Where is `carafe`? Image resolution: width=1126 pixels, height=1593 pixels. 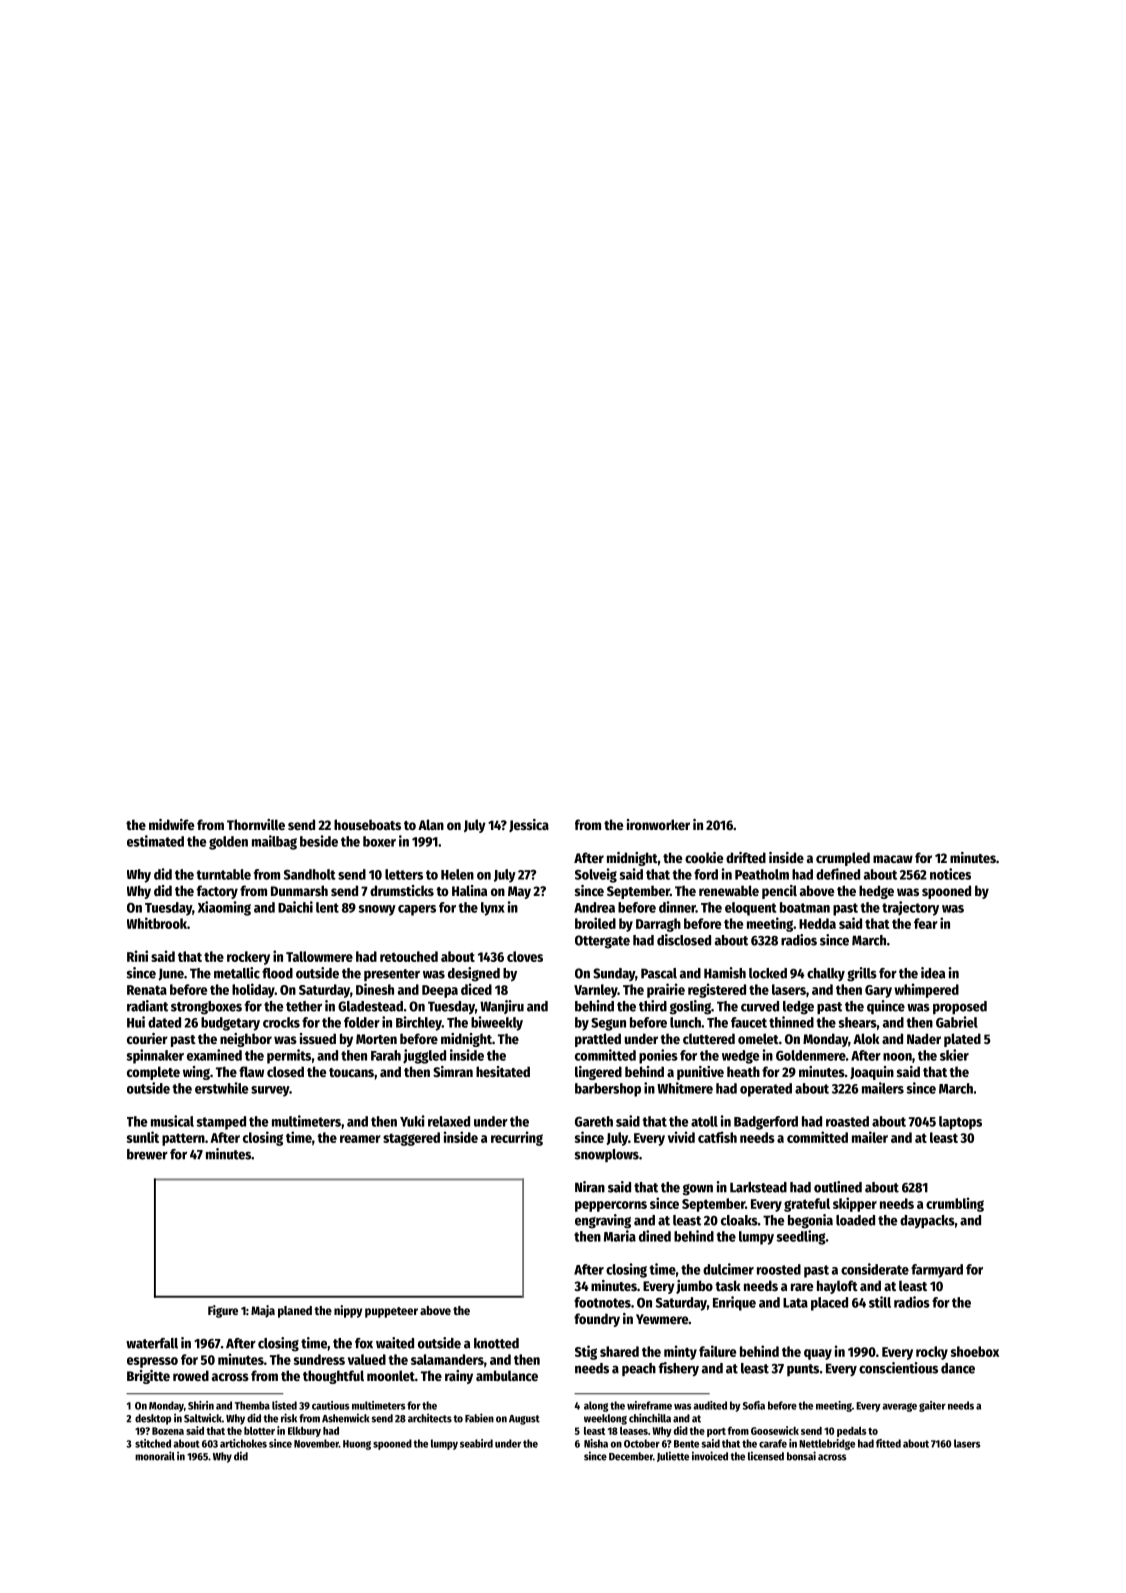
carafe is located at coordinates (773, 1443).
